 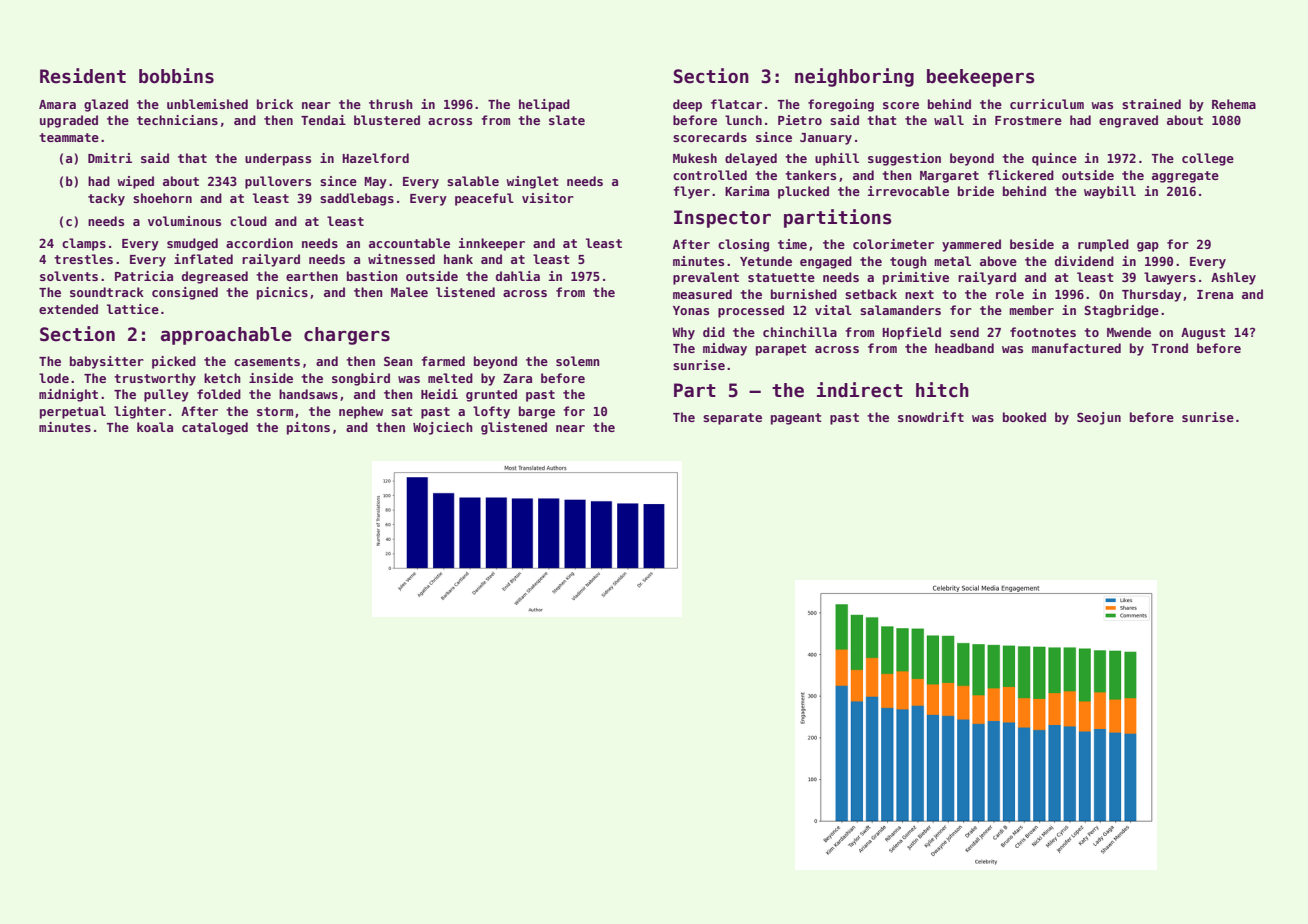 What do you see at coordinates (854, 77) in the screenshot?
I see `neighboring` at bounding box center [854, 77].
